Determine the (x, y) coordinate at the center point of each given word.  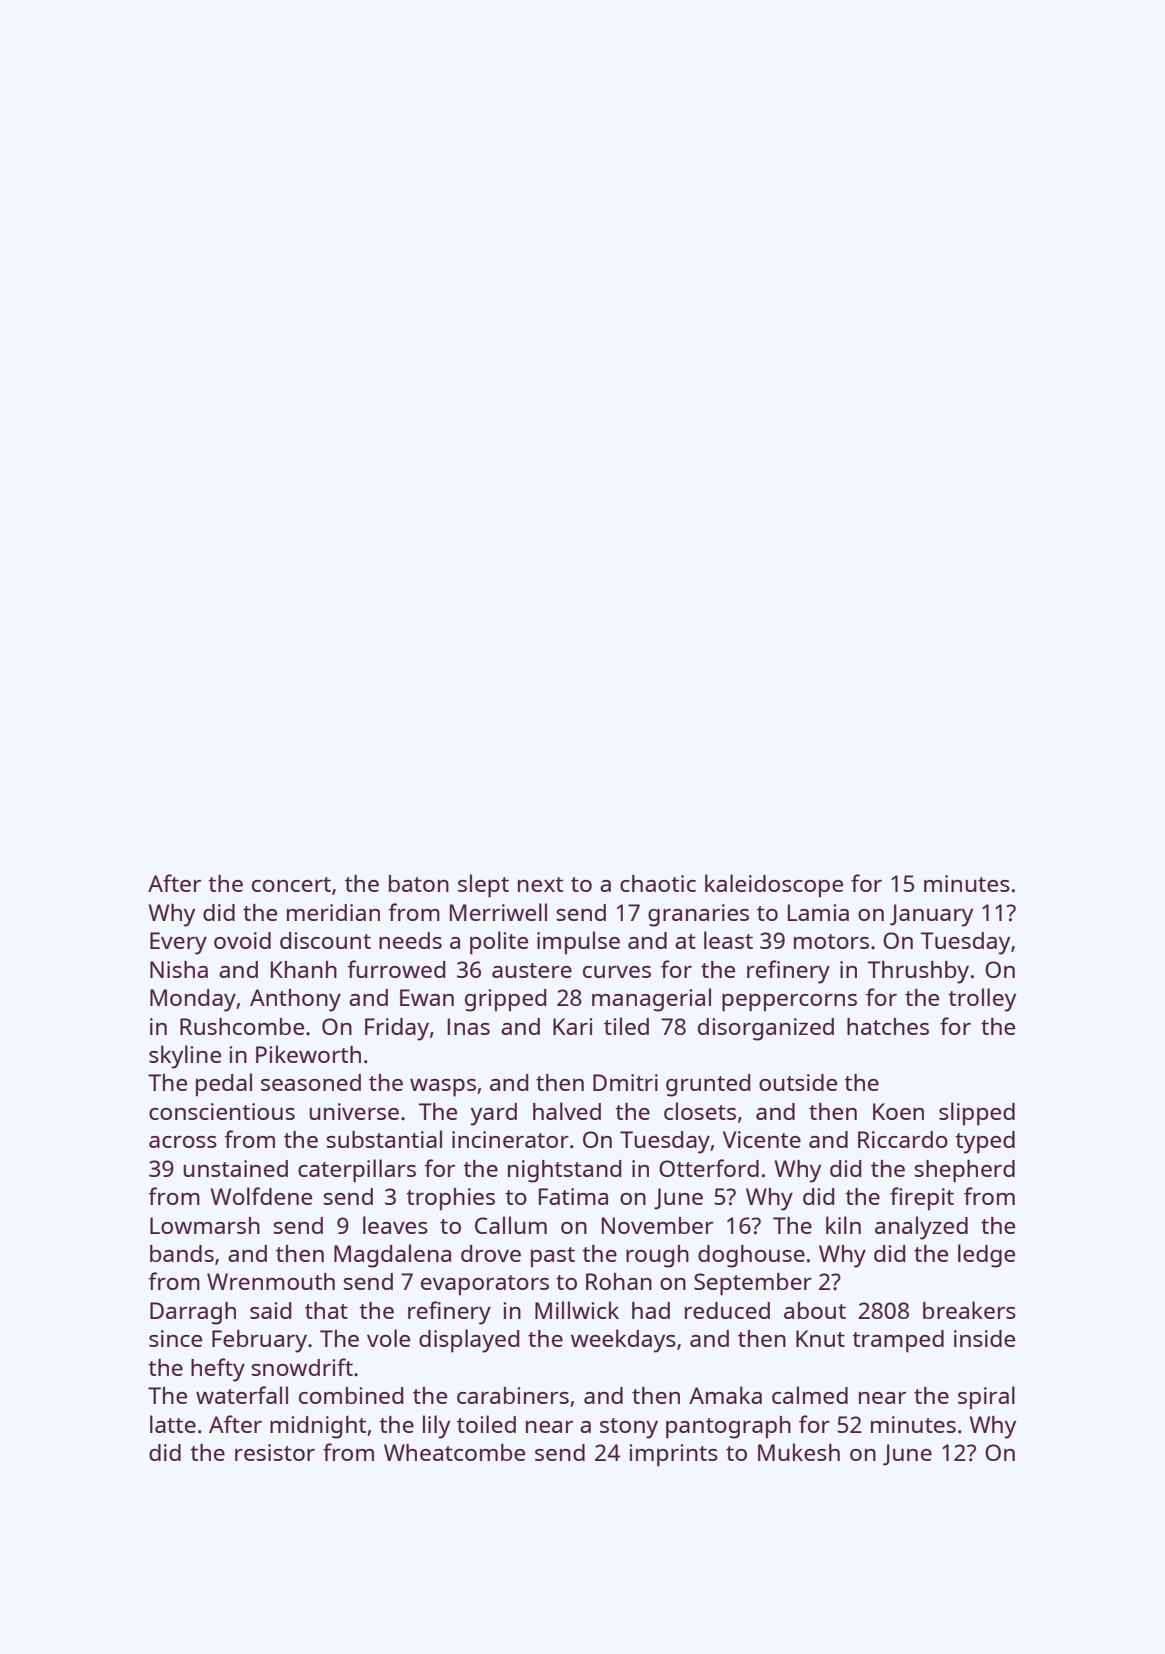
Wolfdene (261, 1196)
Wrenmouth (271, 1281)
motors (831, 941)
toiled (486, 1424)
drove (491, 1253)
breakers (969, 1310)
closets (700, 1111)
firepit (922, 1199)
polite (499, 943)
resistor (275, 1452)
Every (178, 943)
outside (798, 1082)
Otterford (709, 1168)
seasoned (311, 1082)
